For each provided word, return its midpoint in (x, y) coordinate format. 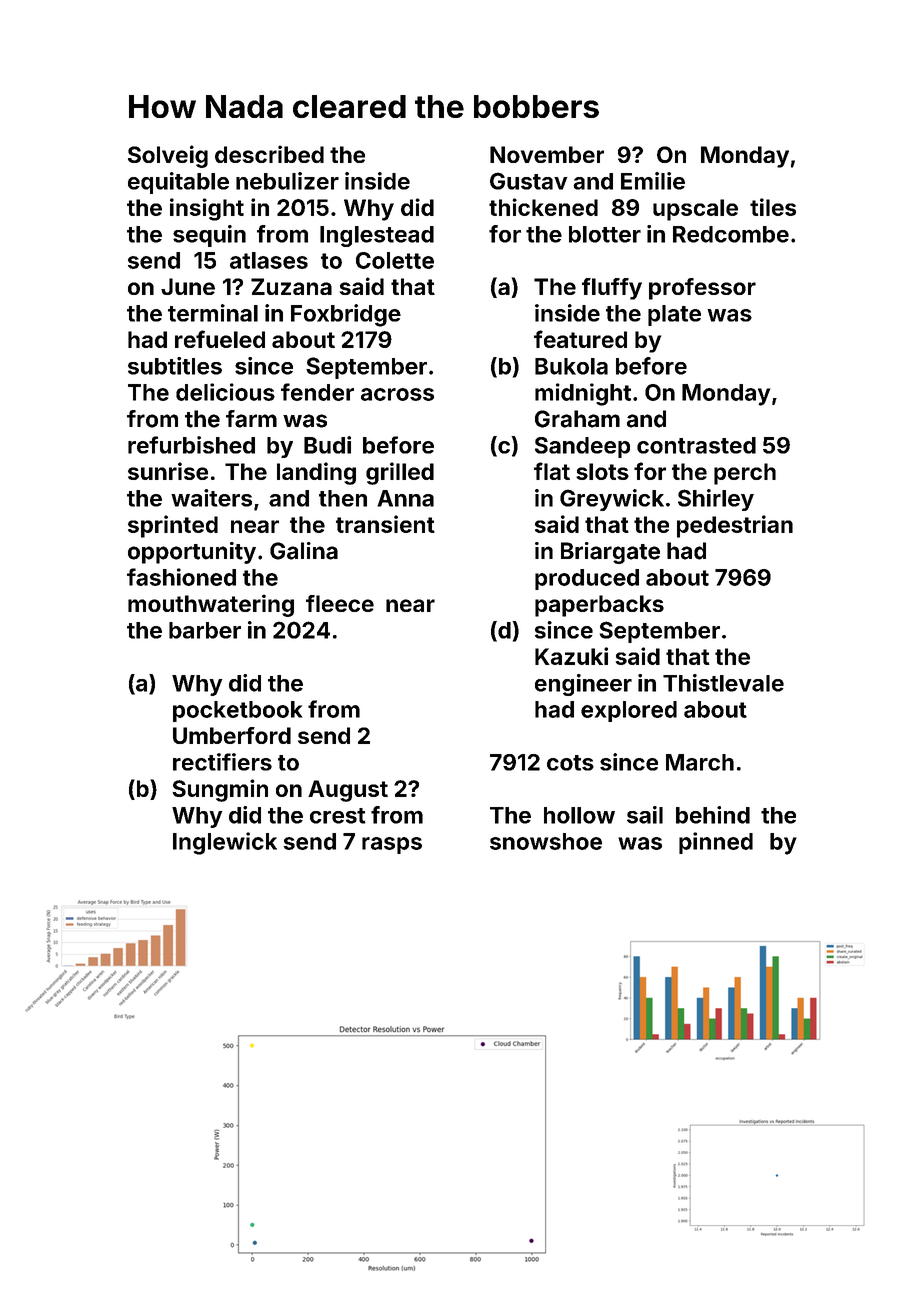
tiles (773, 207)
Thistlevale (723, 683)
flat (552, 471)
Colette (395, 260)
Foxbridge (346, 315)
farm (251, 419)
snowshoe (546, 841)
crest (338, 816)
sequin (209, 236)
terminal (213, 313)
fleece (340, 603)
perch (745, 474)
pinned (716, 843)
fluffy (612, 289)
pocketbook (237, 711)
